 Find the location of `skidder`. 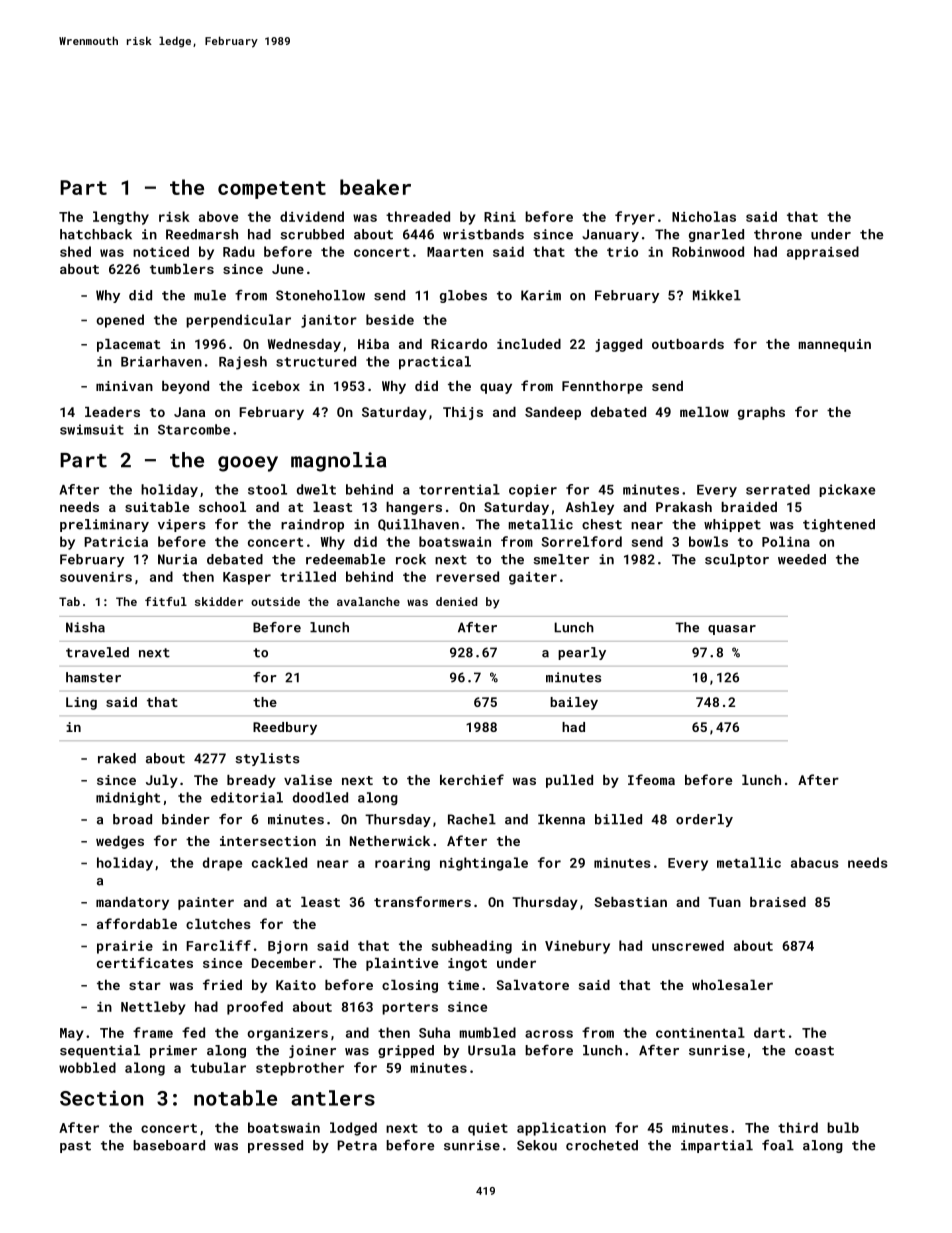

skidder is located at coordinates (219, 601).
